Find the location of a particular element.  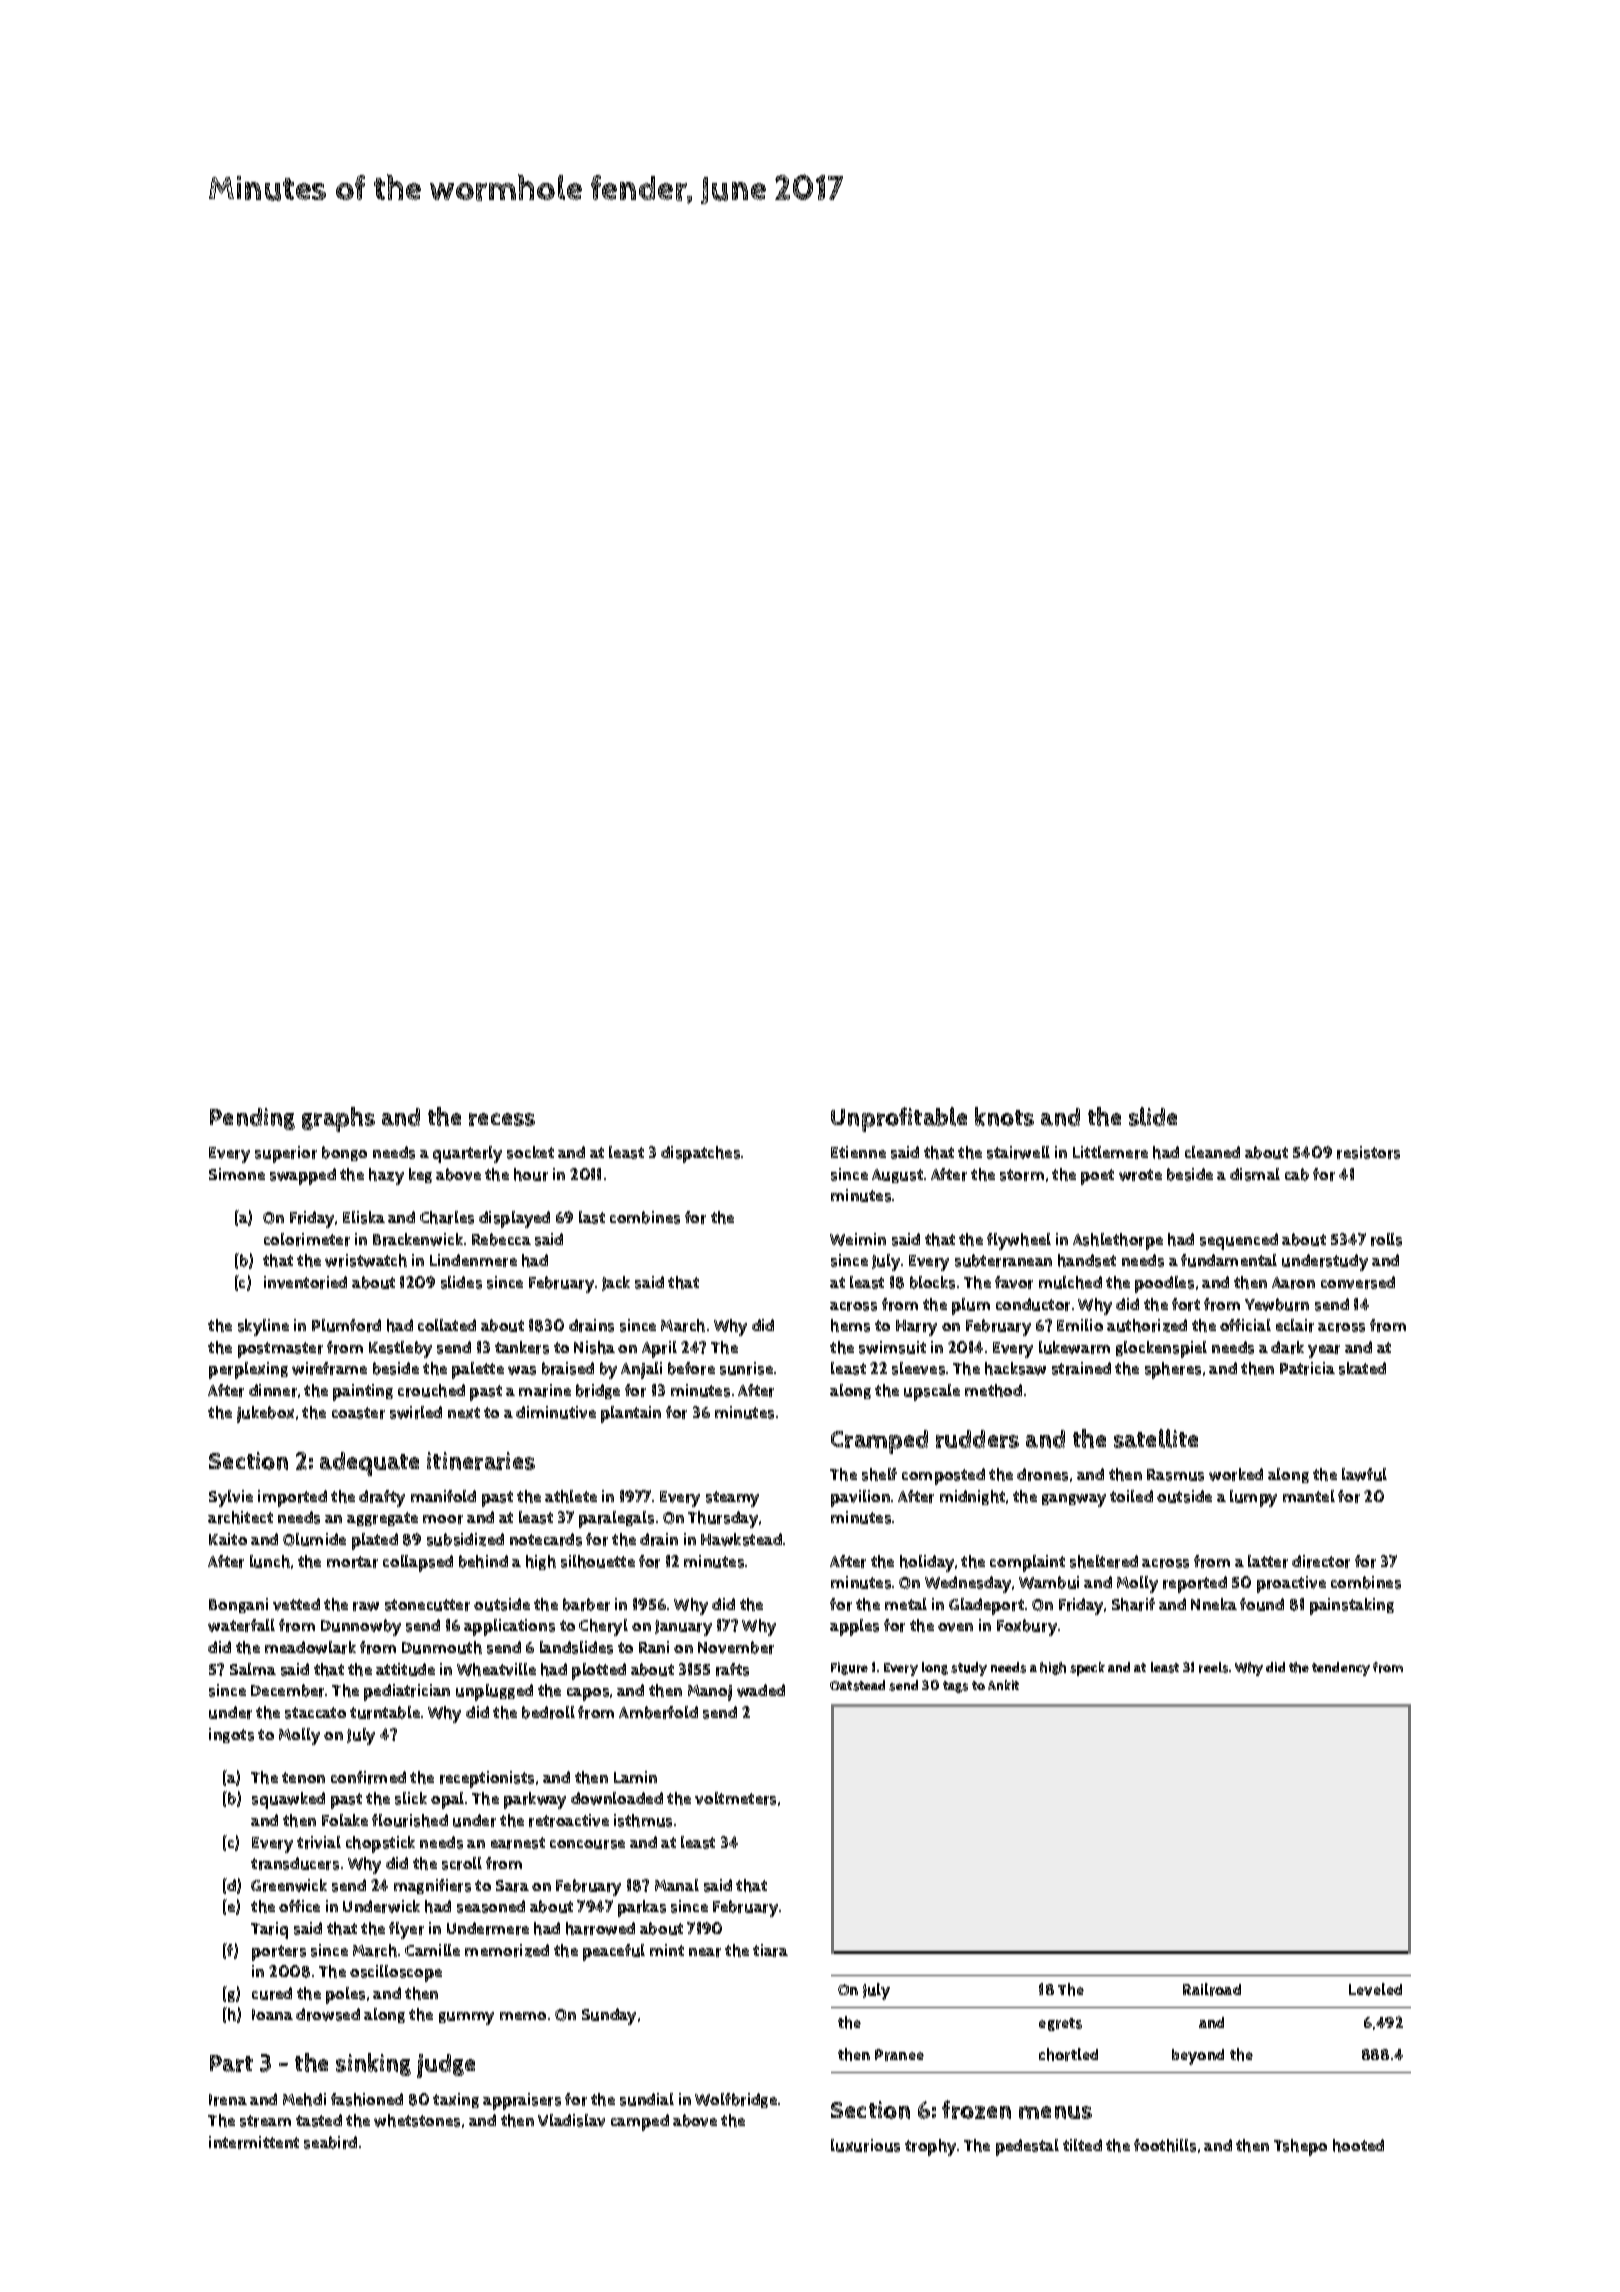

Unprofitable is located at coordinates (899, 1119).
